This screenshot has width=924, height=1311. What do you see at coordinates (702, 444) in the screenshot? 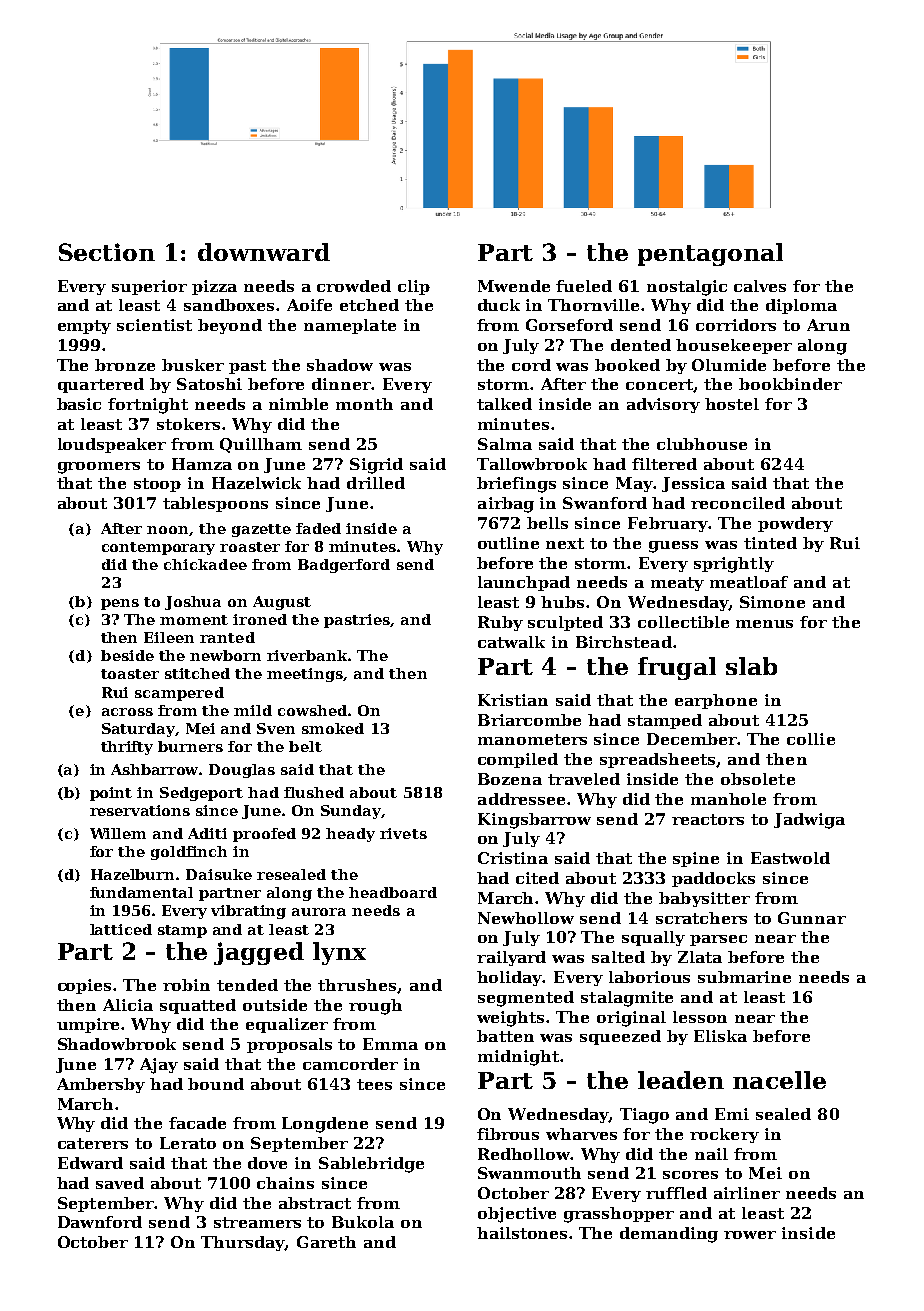
I see `clubhouse` at bounding box center [702, 444].
